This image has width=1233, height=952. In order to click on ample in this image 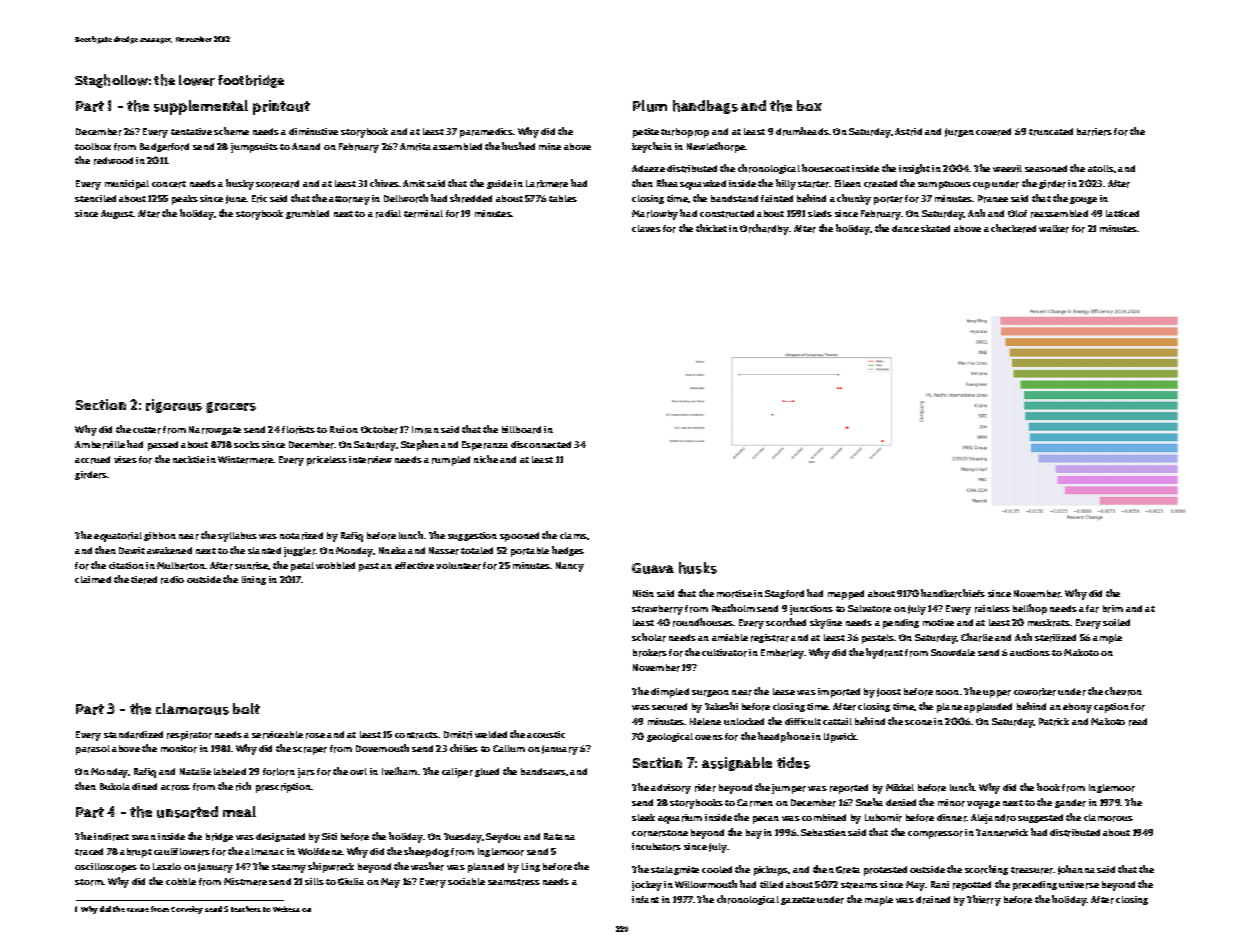, I will do `click(1107, 639)`.
